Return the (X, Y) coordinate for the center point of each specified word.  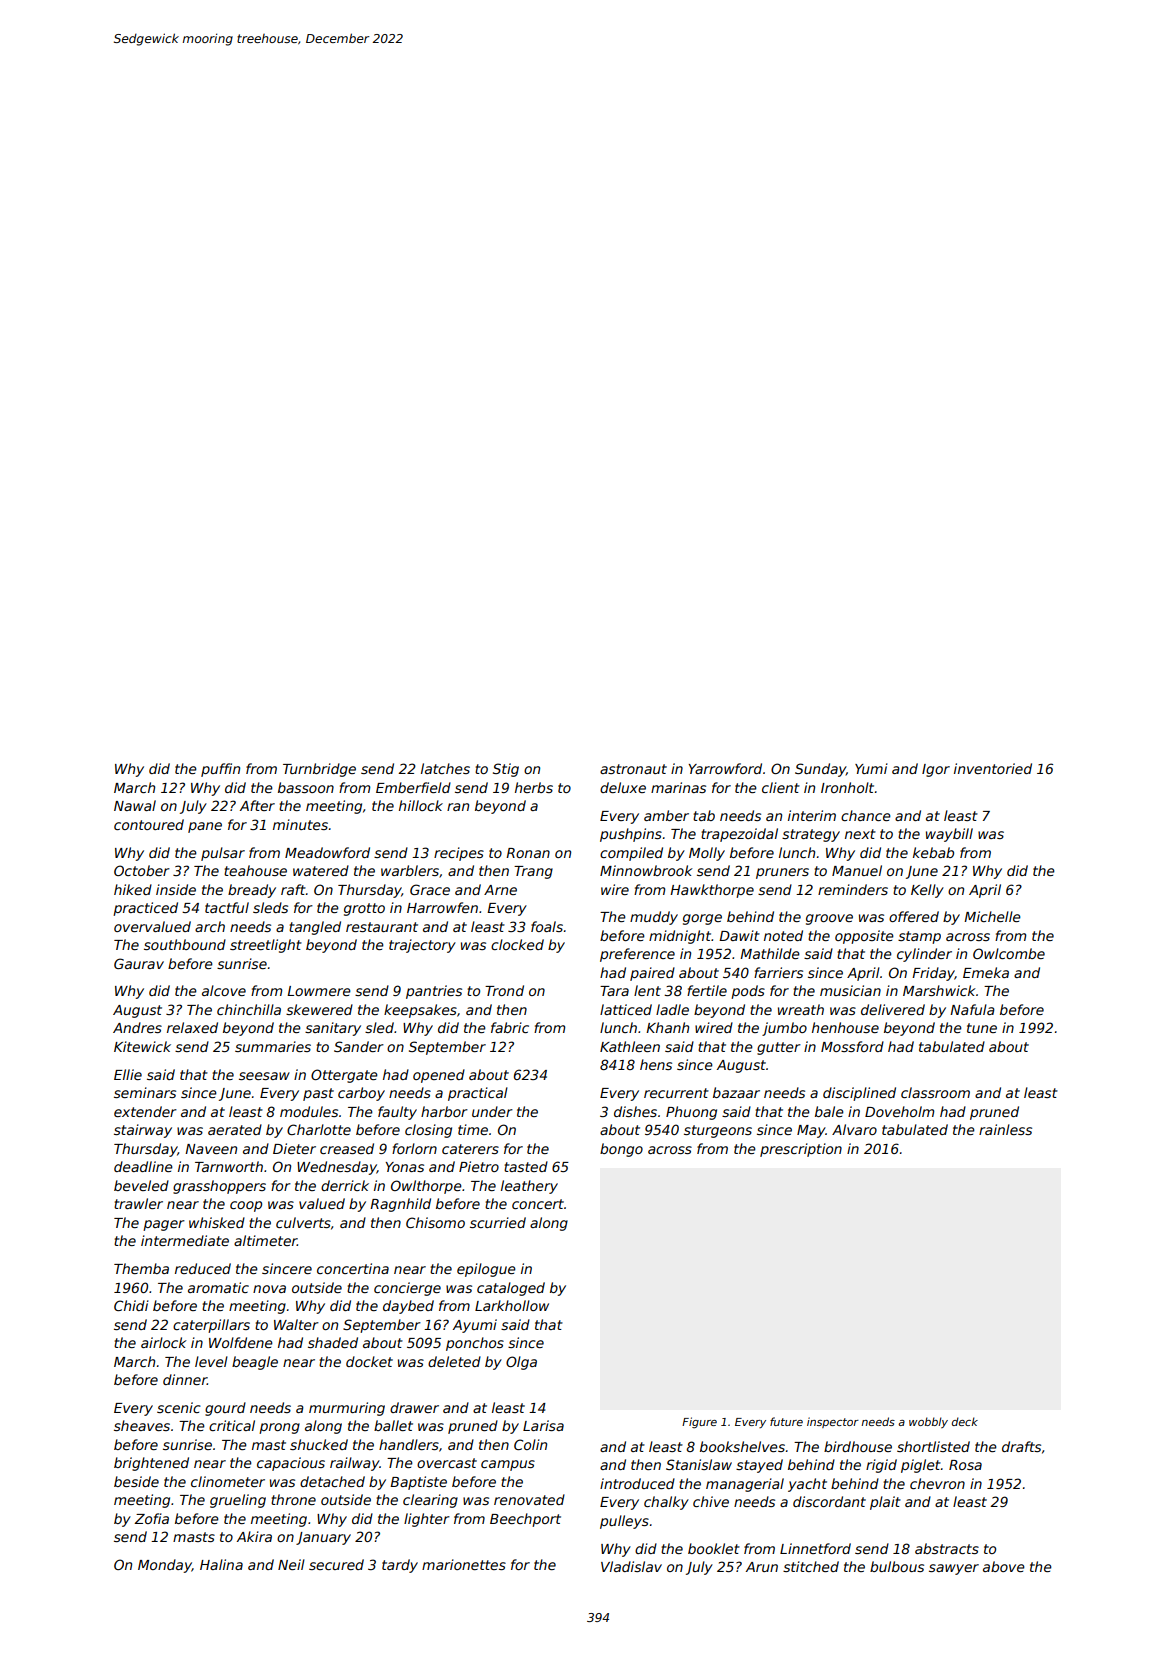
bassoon (306, 787)
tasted (526, 1166)
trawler (138, 1203)
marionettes (464, 1564)
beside (136, 1481)
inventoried (993, 768)
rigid (881, 1466)
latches (445, 768)
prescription (801, 1150)
